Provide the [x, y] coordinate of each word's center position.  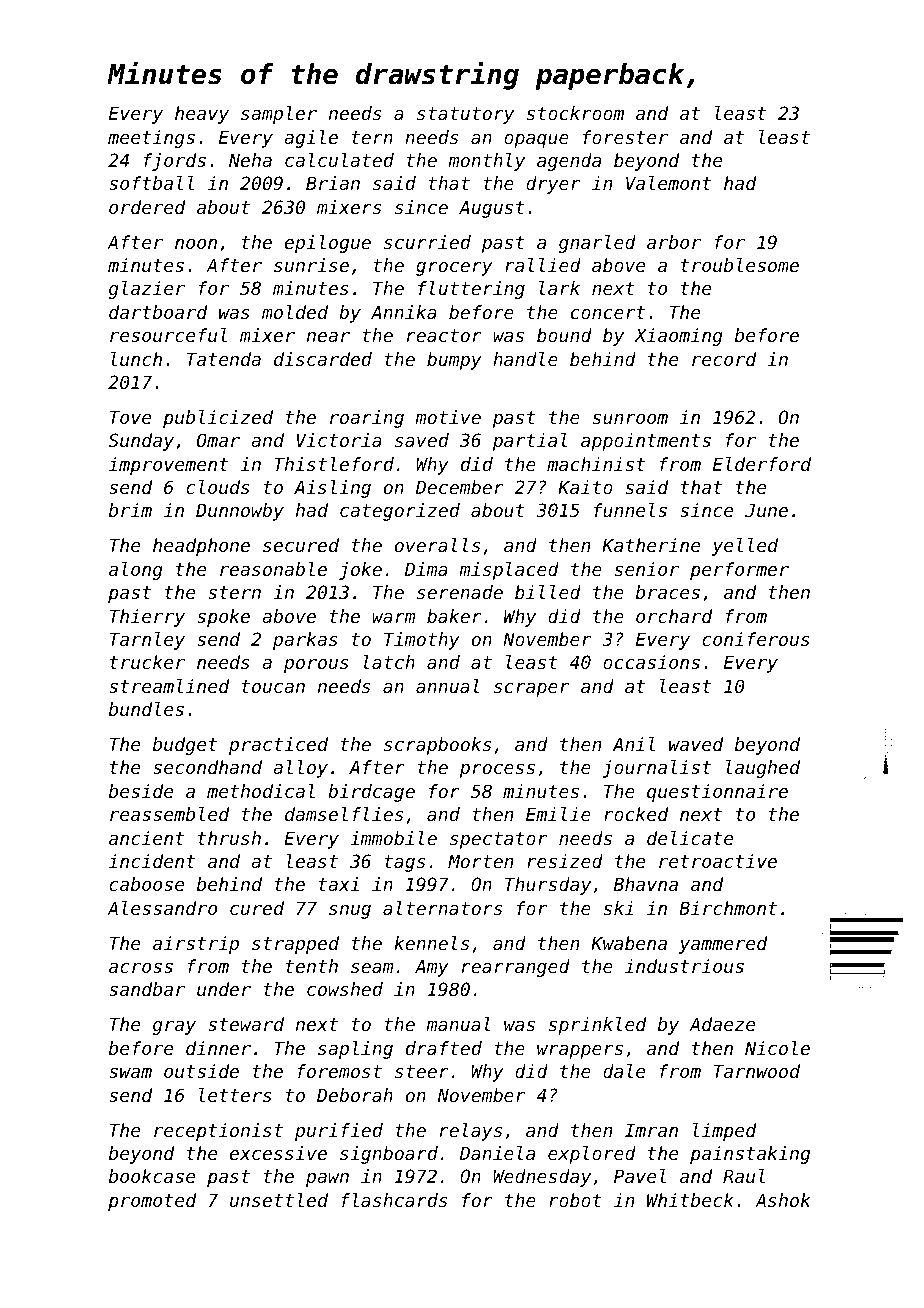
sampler [279, 115]
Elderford [762, 464]
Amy [432, 968]
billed [548, 592]
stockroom [575, 113]
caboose [146, 884]
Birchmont [728, 908]
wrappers [580, 1052]
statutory [465, 115]
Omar [218, 440]
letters [235, 1095]
